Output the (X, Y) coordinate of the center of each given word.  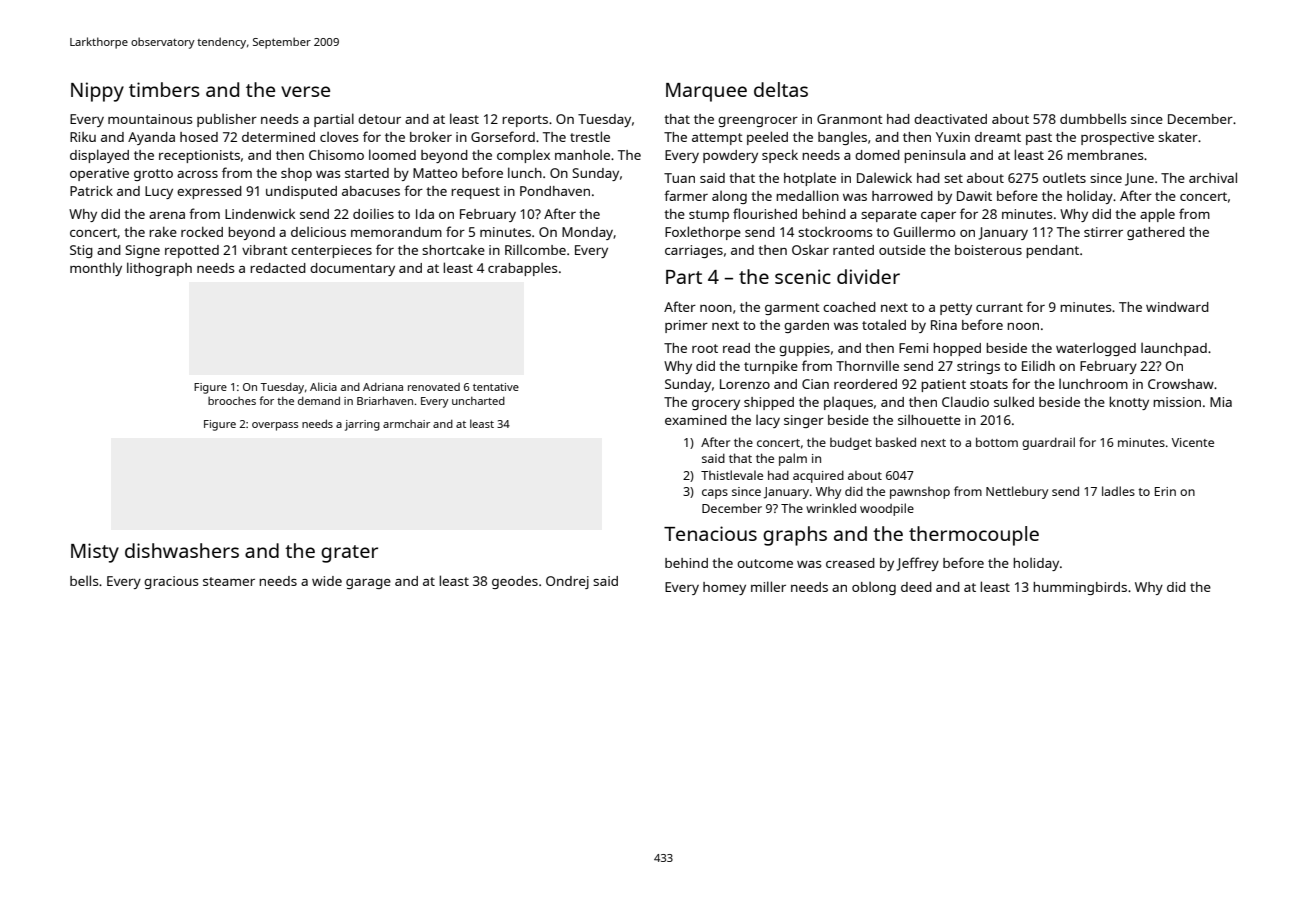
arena (167, 215)
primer (686, 326)
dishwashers (182, 550)
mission (1177, 402)
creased (850, 563)
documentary (352, 269)
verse (305, 91)
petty (956, 309)
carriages (694, 251)
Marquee (706, 92)
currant (999, 307)
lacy (768, 421)
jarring (362, 425)
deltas (781, 89)
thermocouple (974, 536)
